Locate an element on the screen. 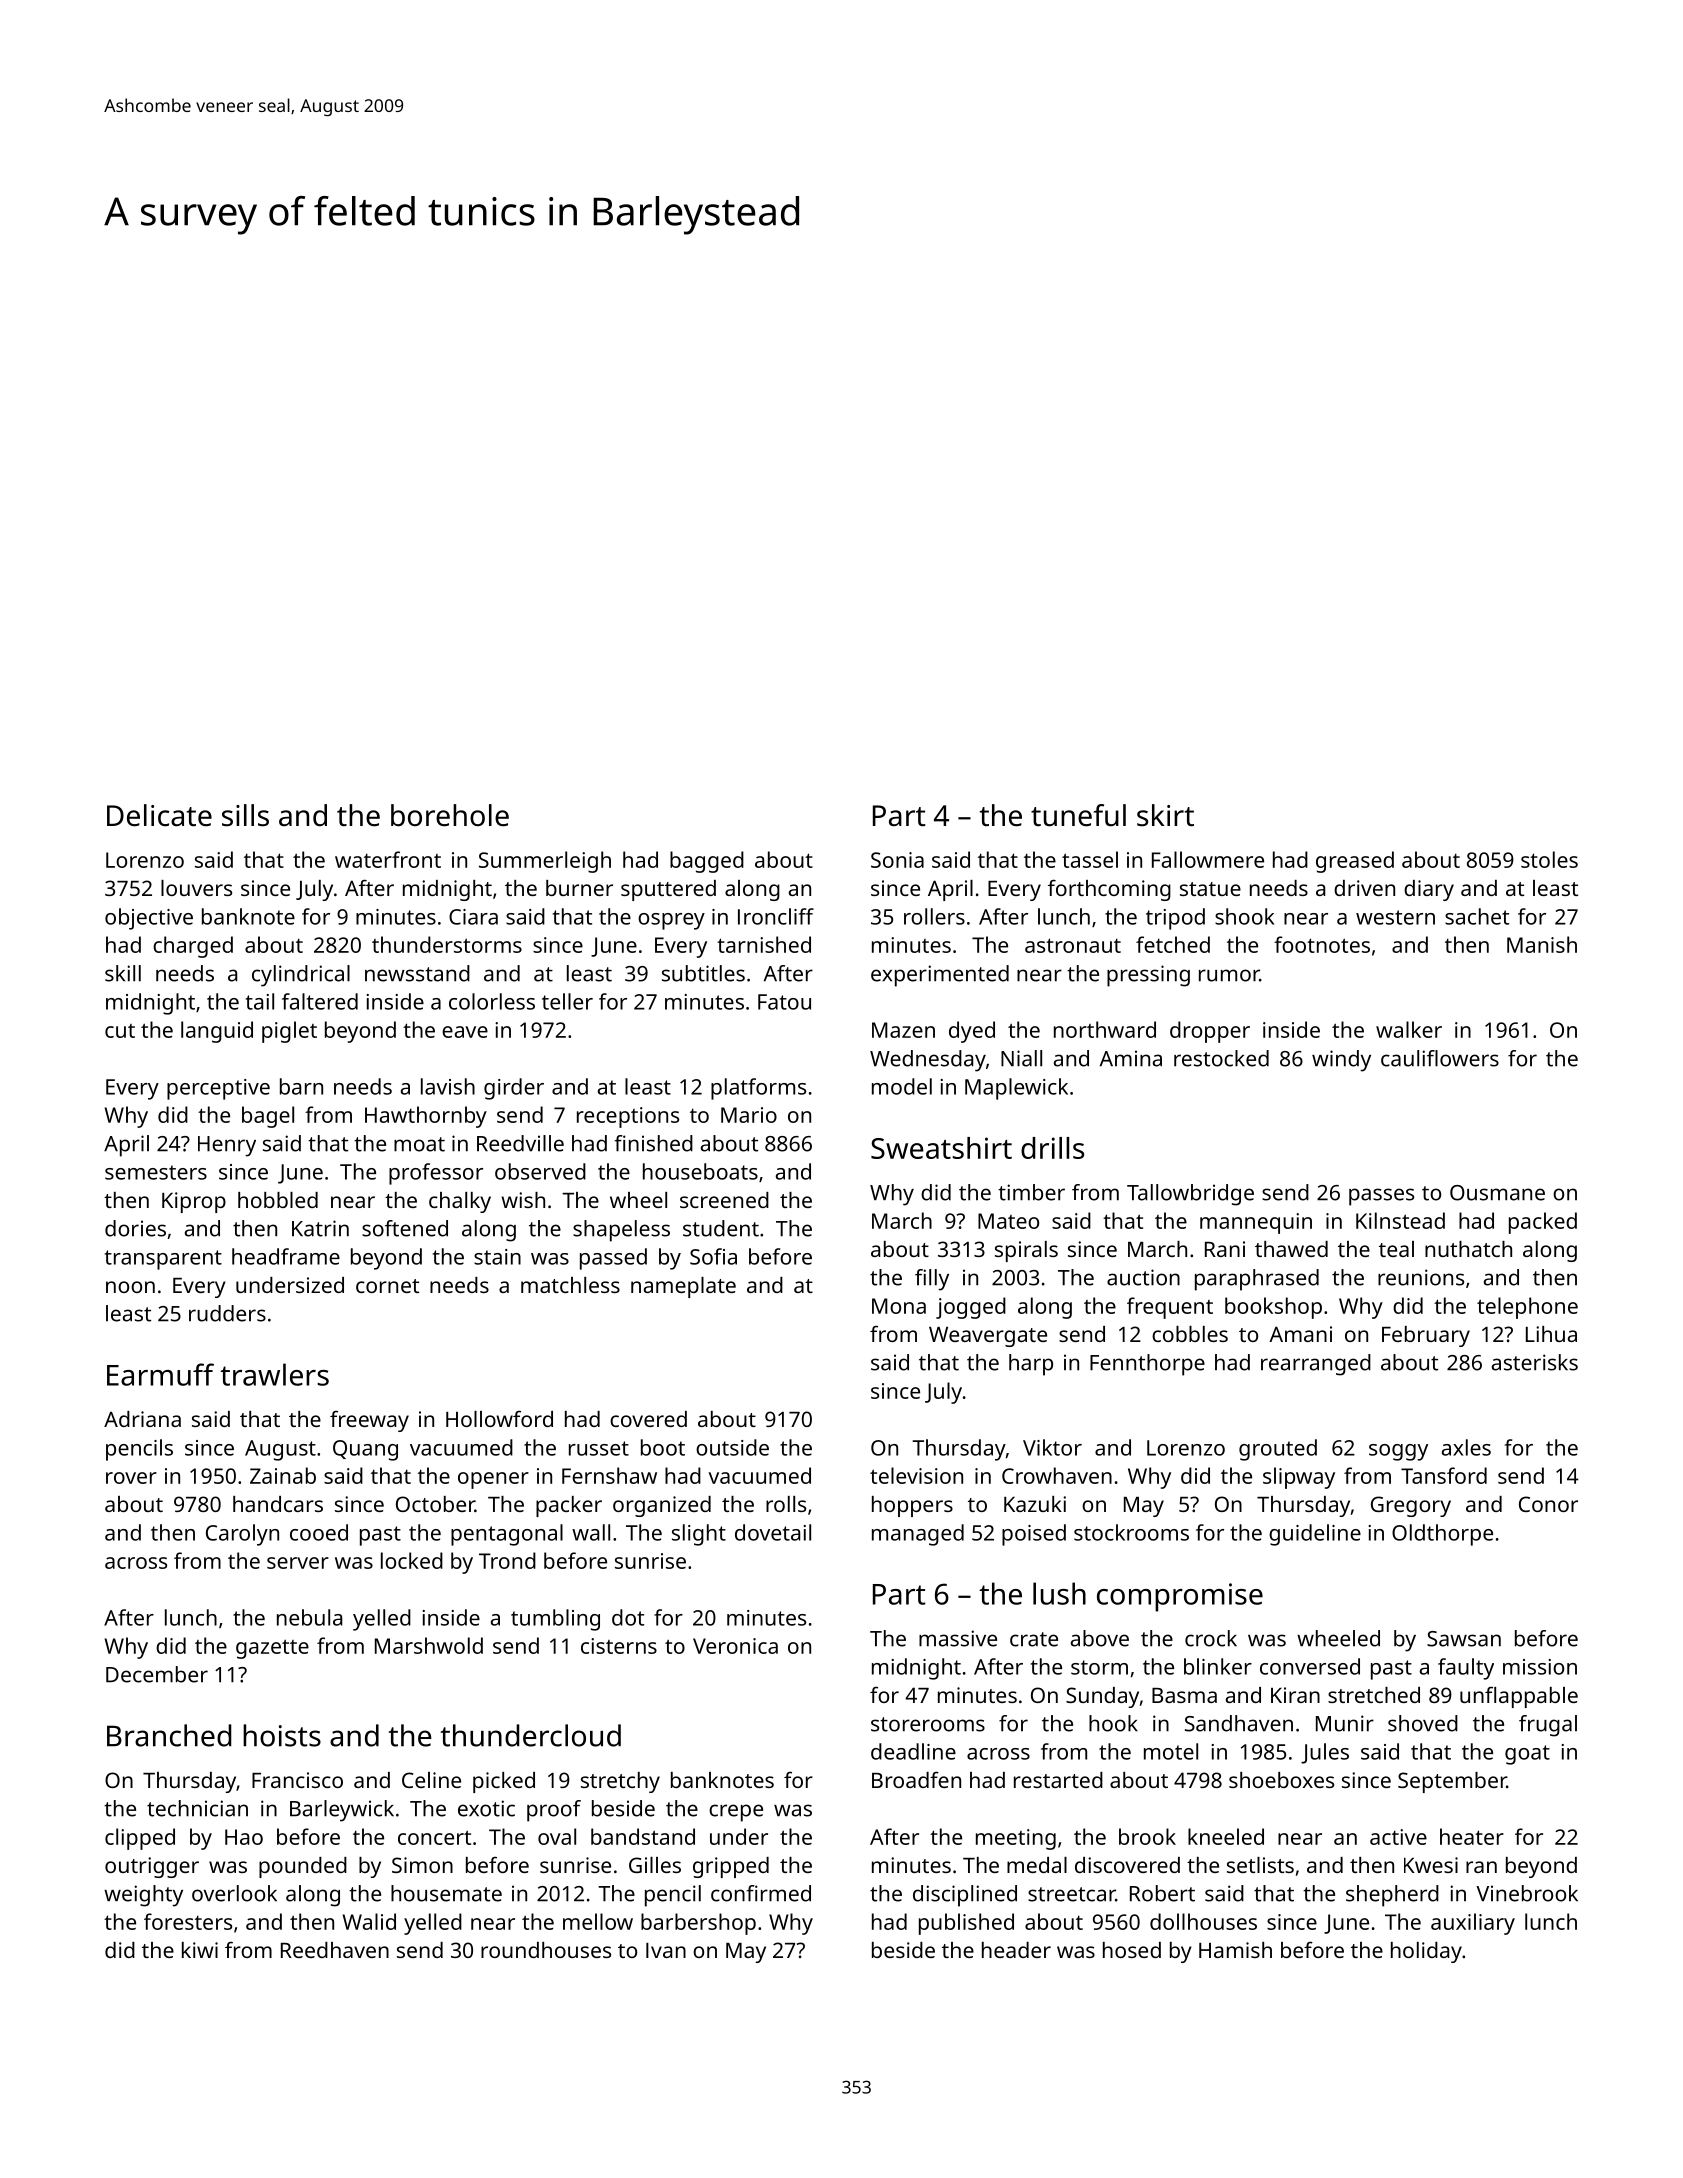 This screenshot has height=2178, width=1683. cornet is located at coordinates (387, 1286).
